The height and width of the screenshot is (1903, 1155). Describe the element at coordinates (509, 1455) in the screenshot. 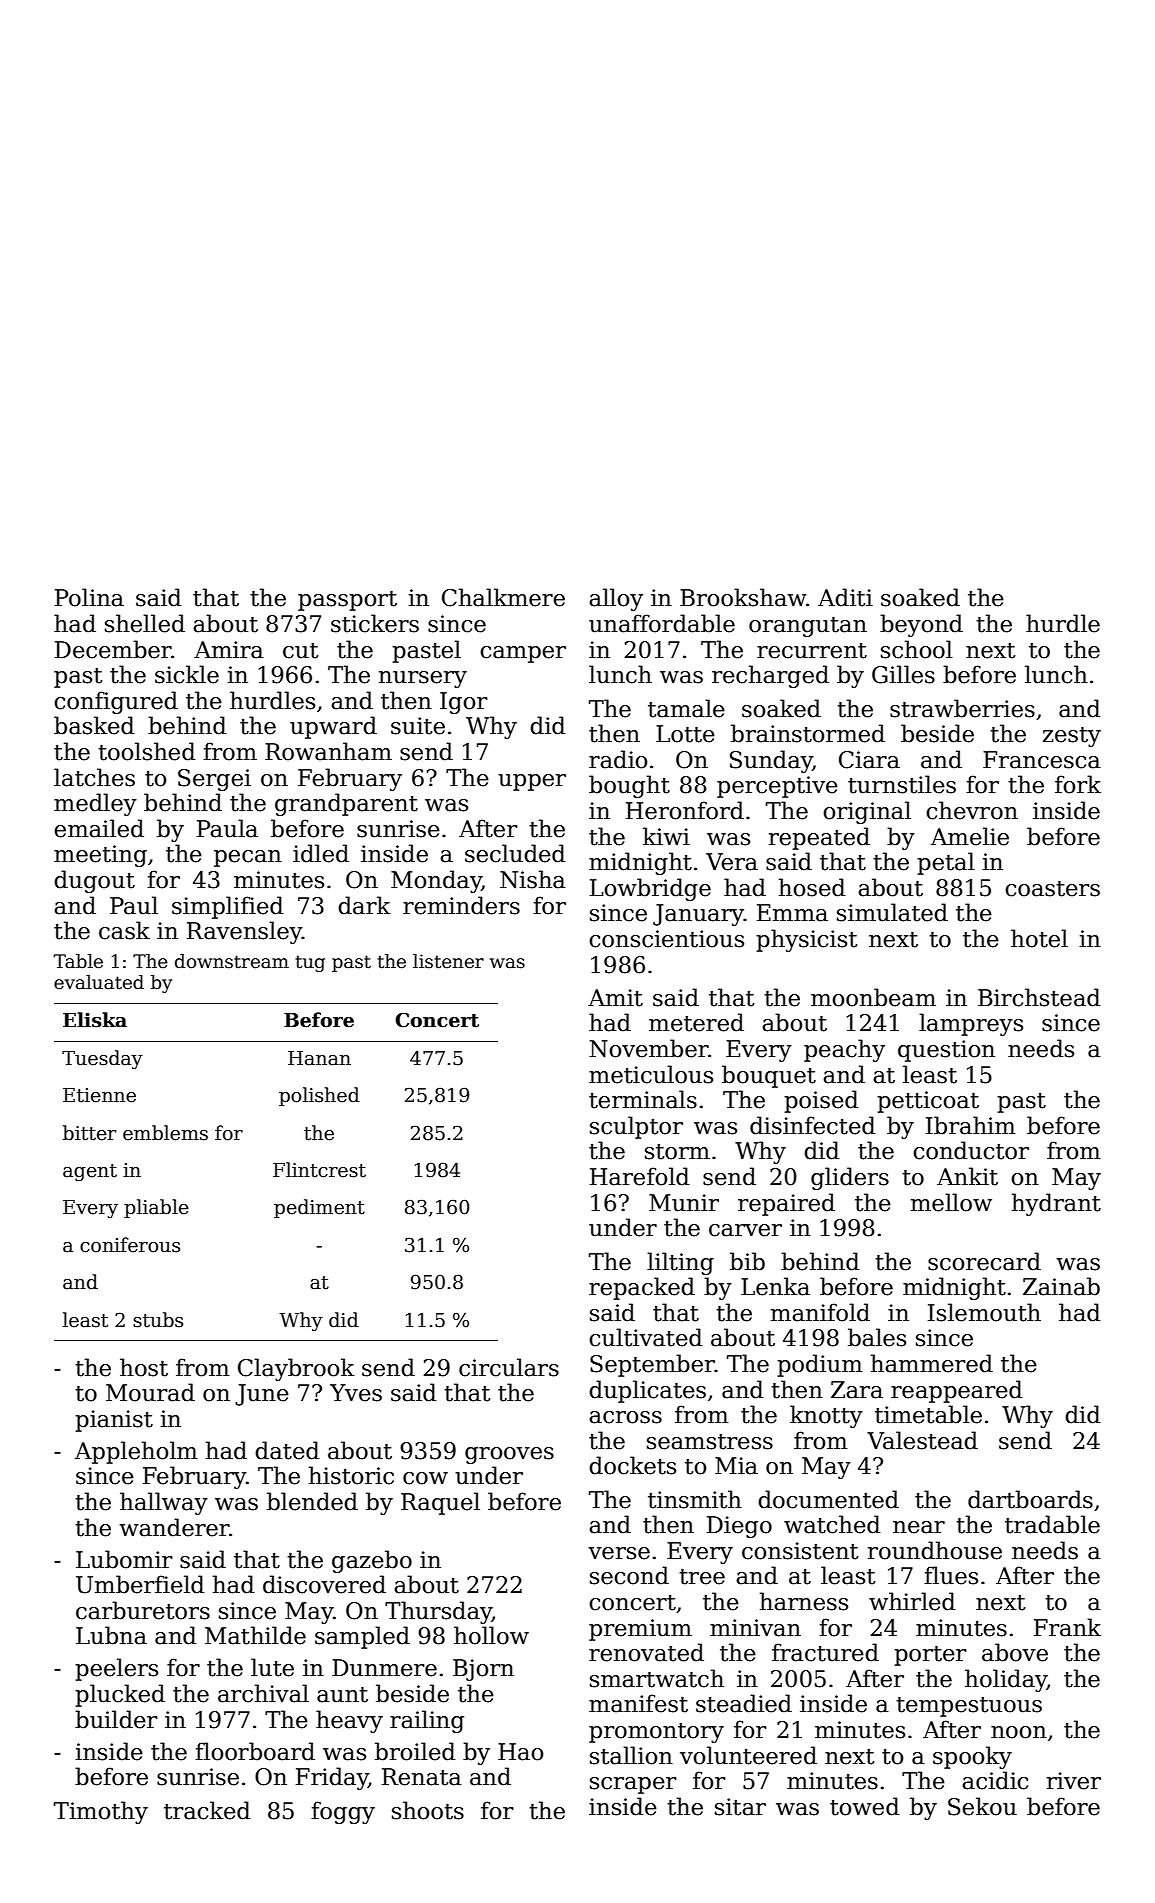

I see `grooves` at that location.
